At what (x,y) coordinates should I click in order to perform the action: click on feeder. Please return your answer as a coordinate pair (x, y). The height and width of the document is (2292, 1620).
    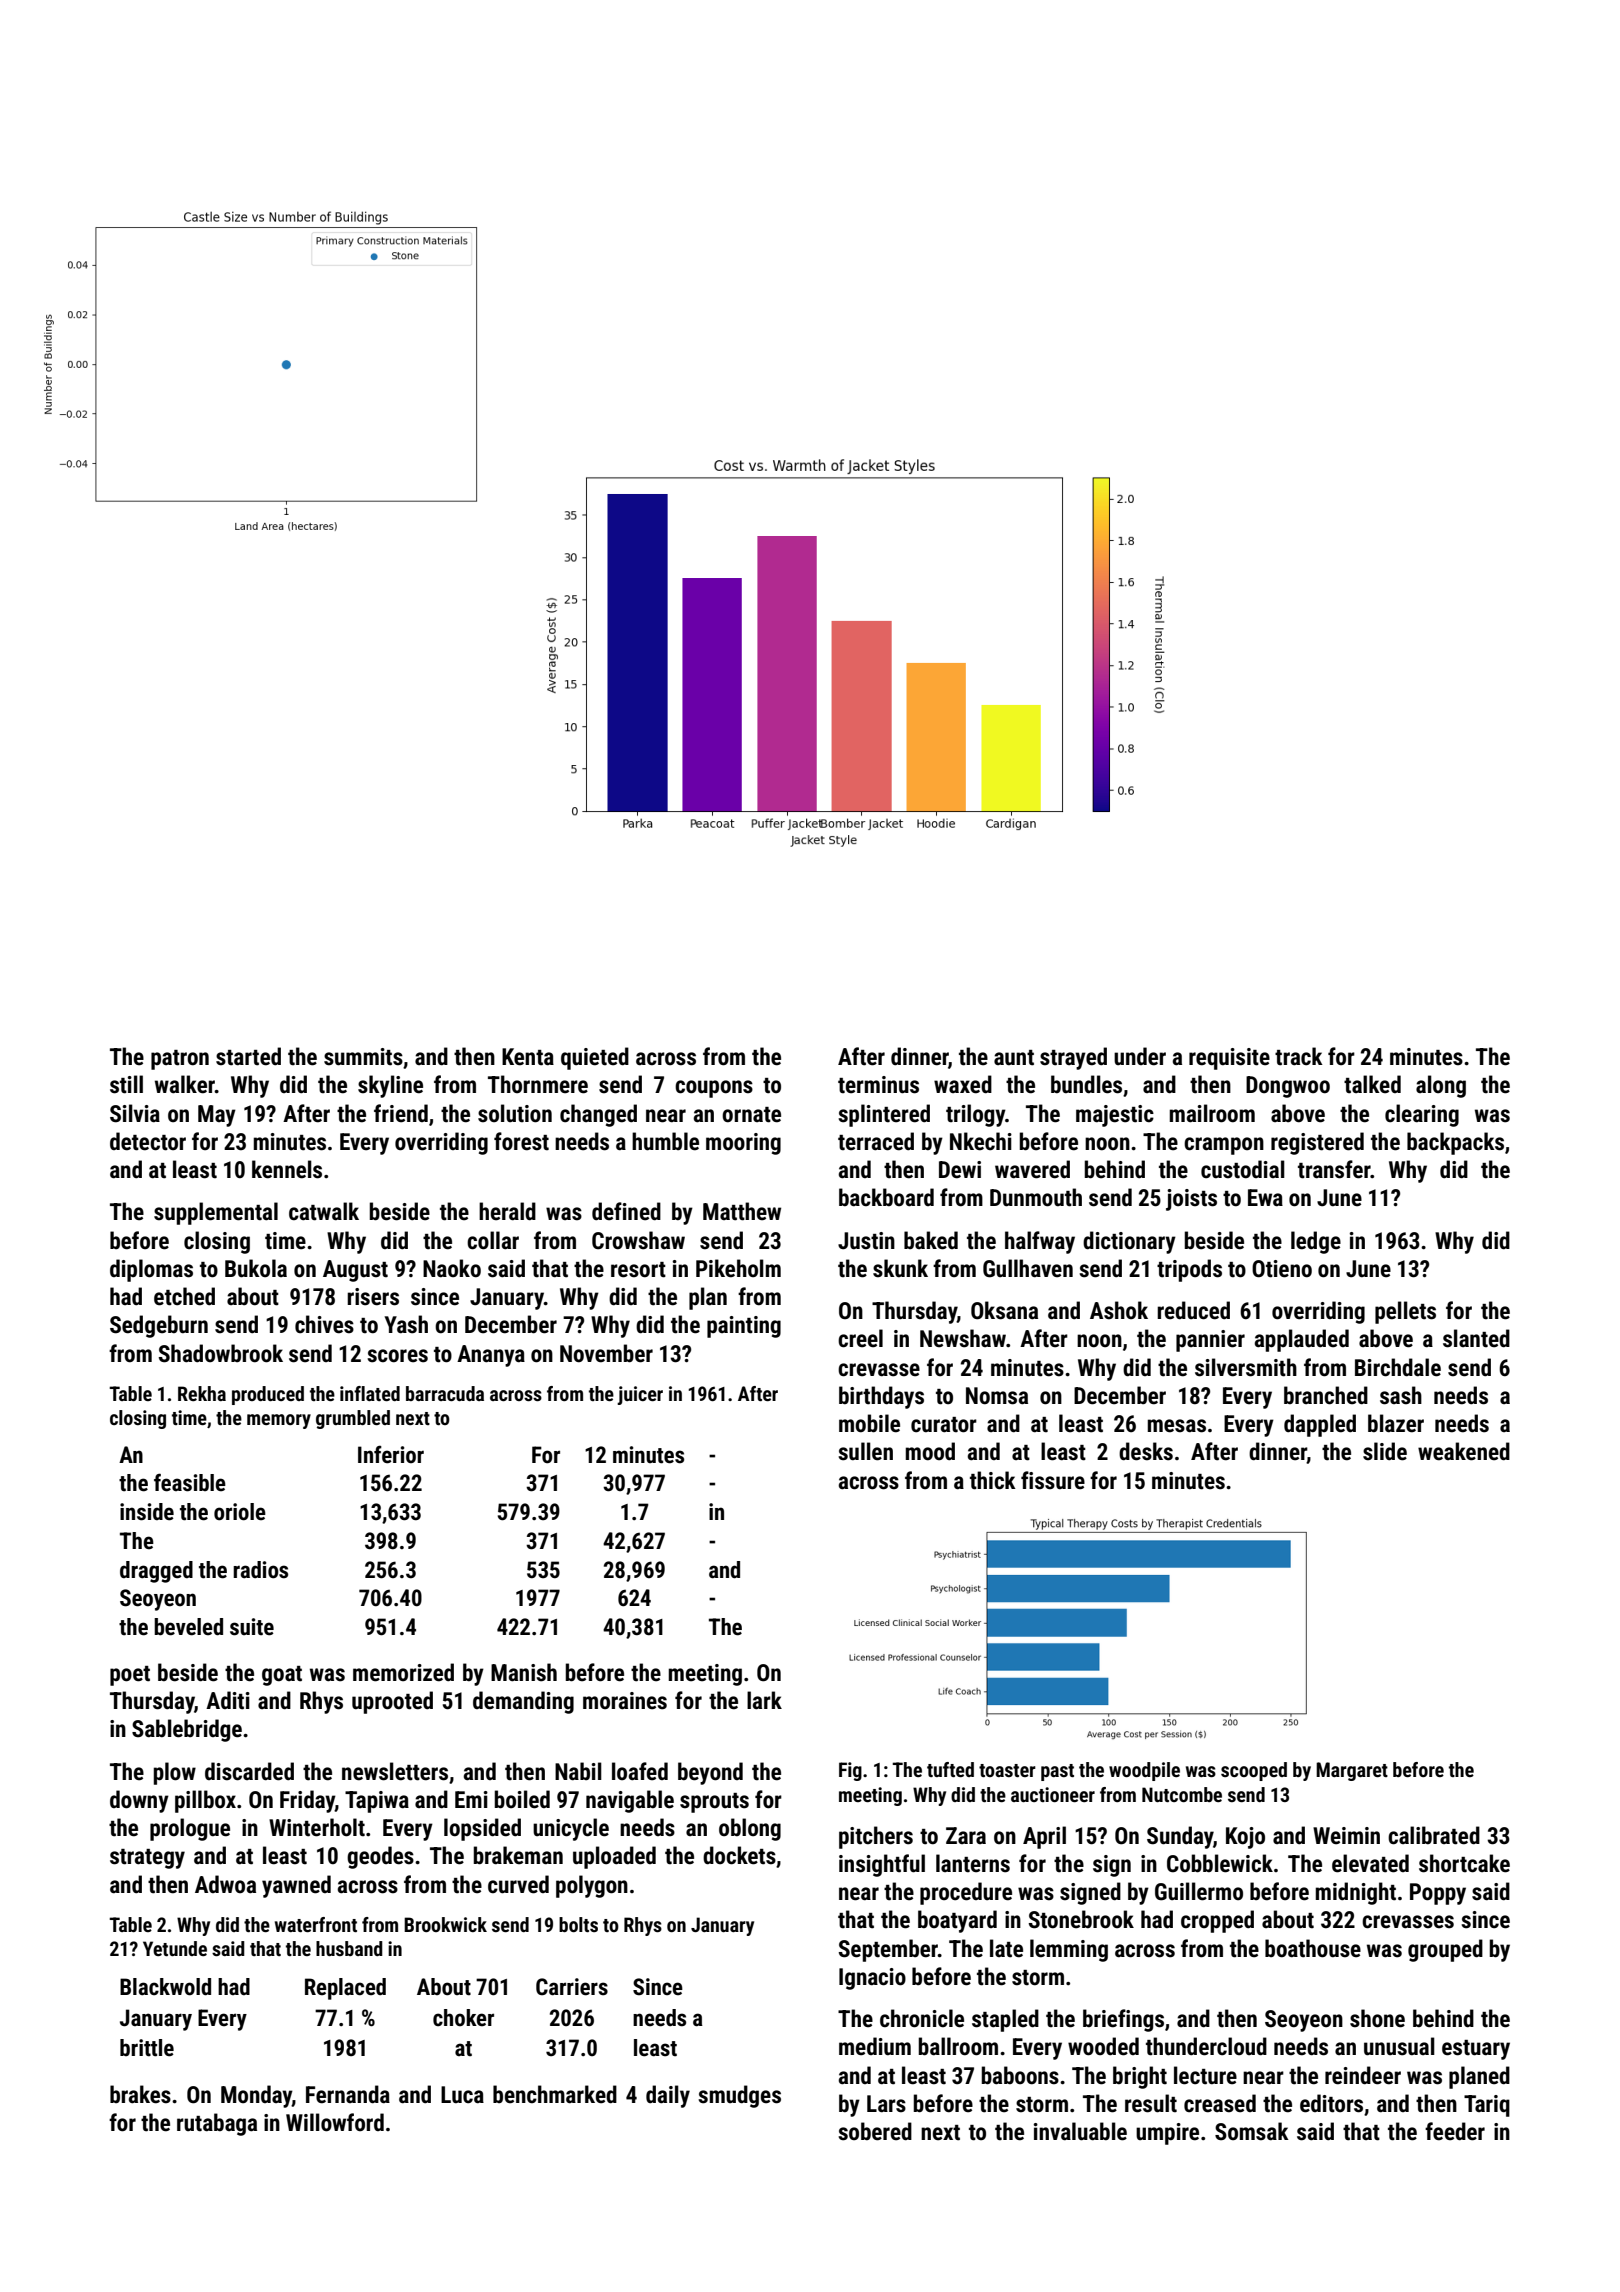
    Looking at the image, I should click on (1455, 2131).
